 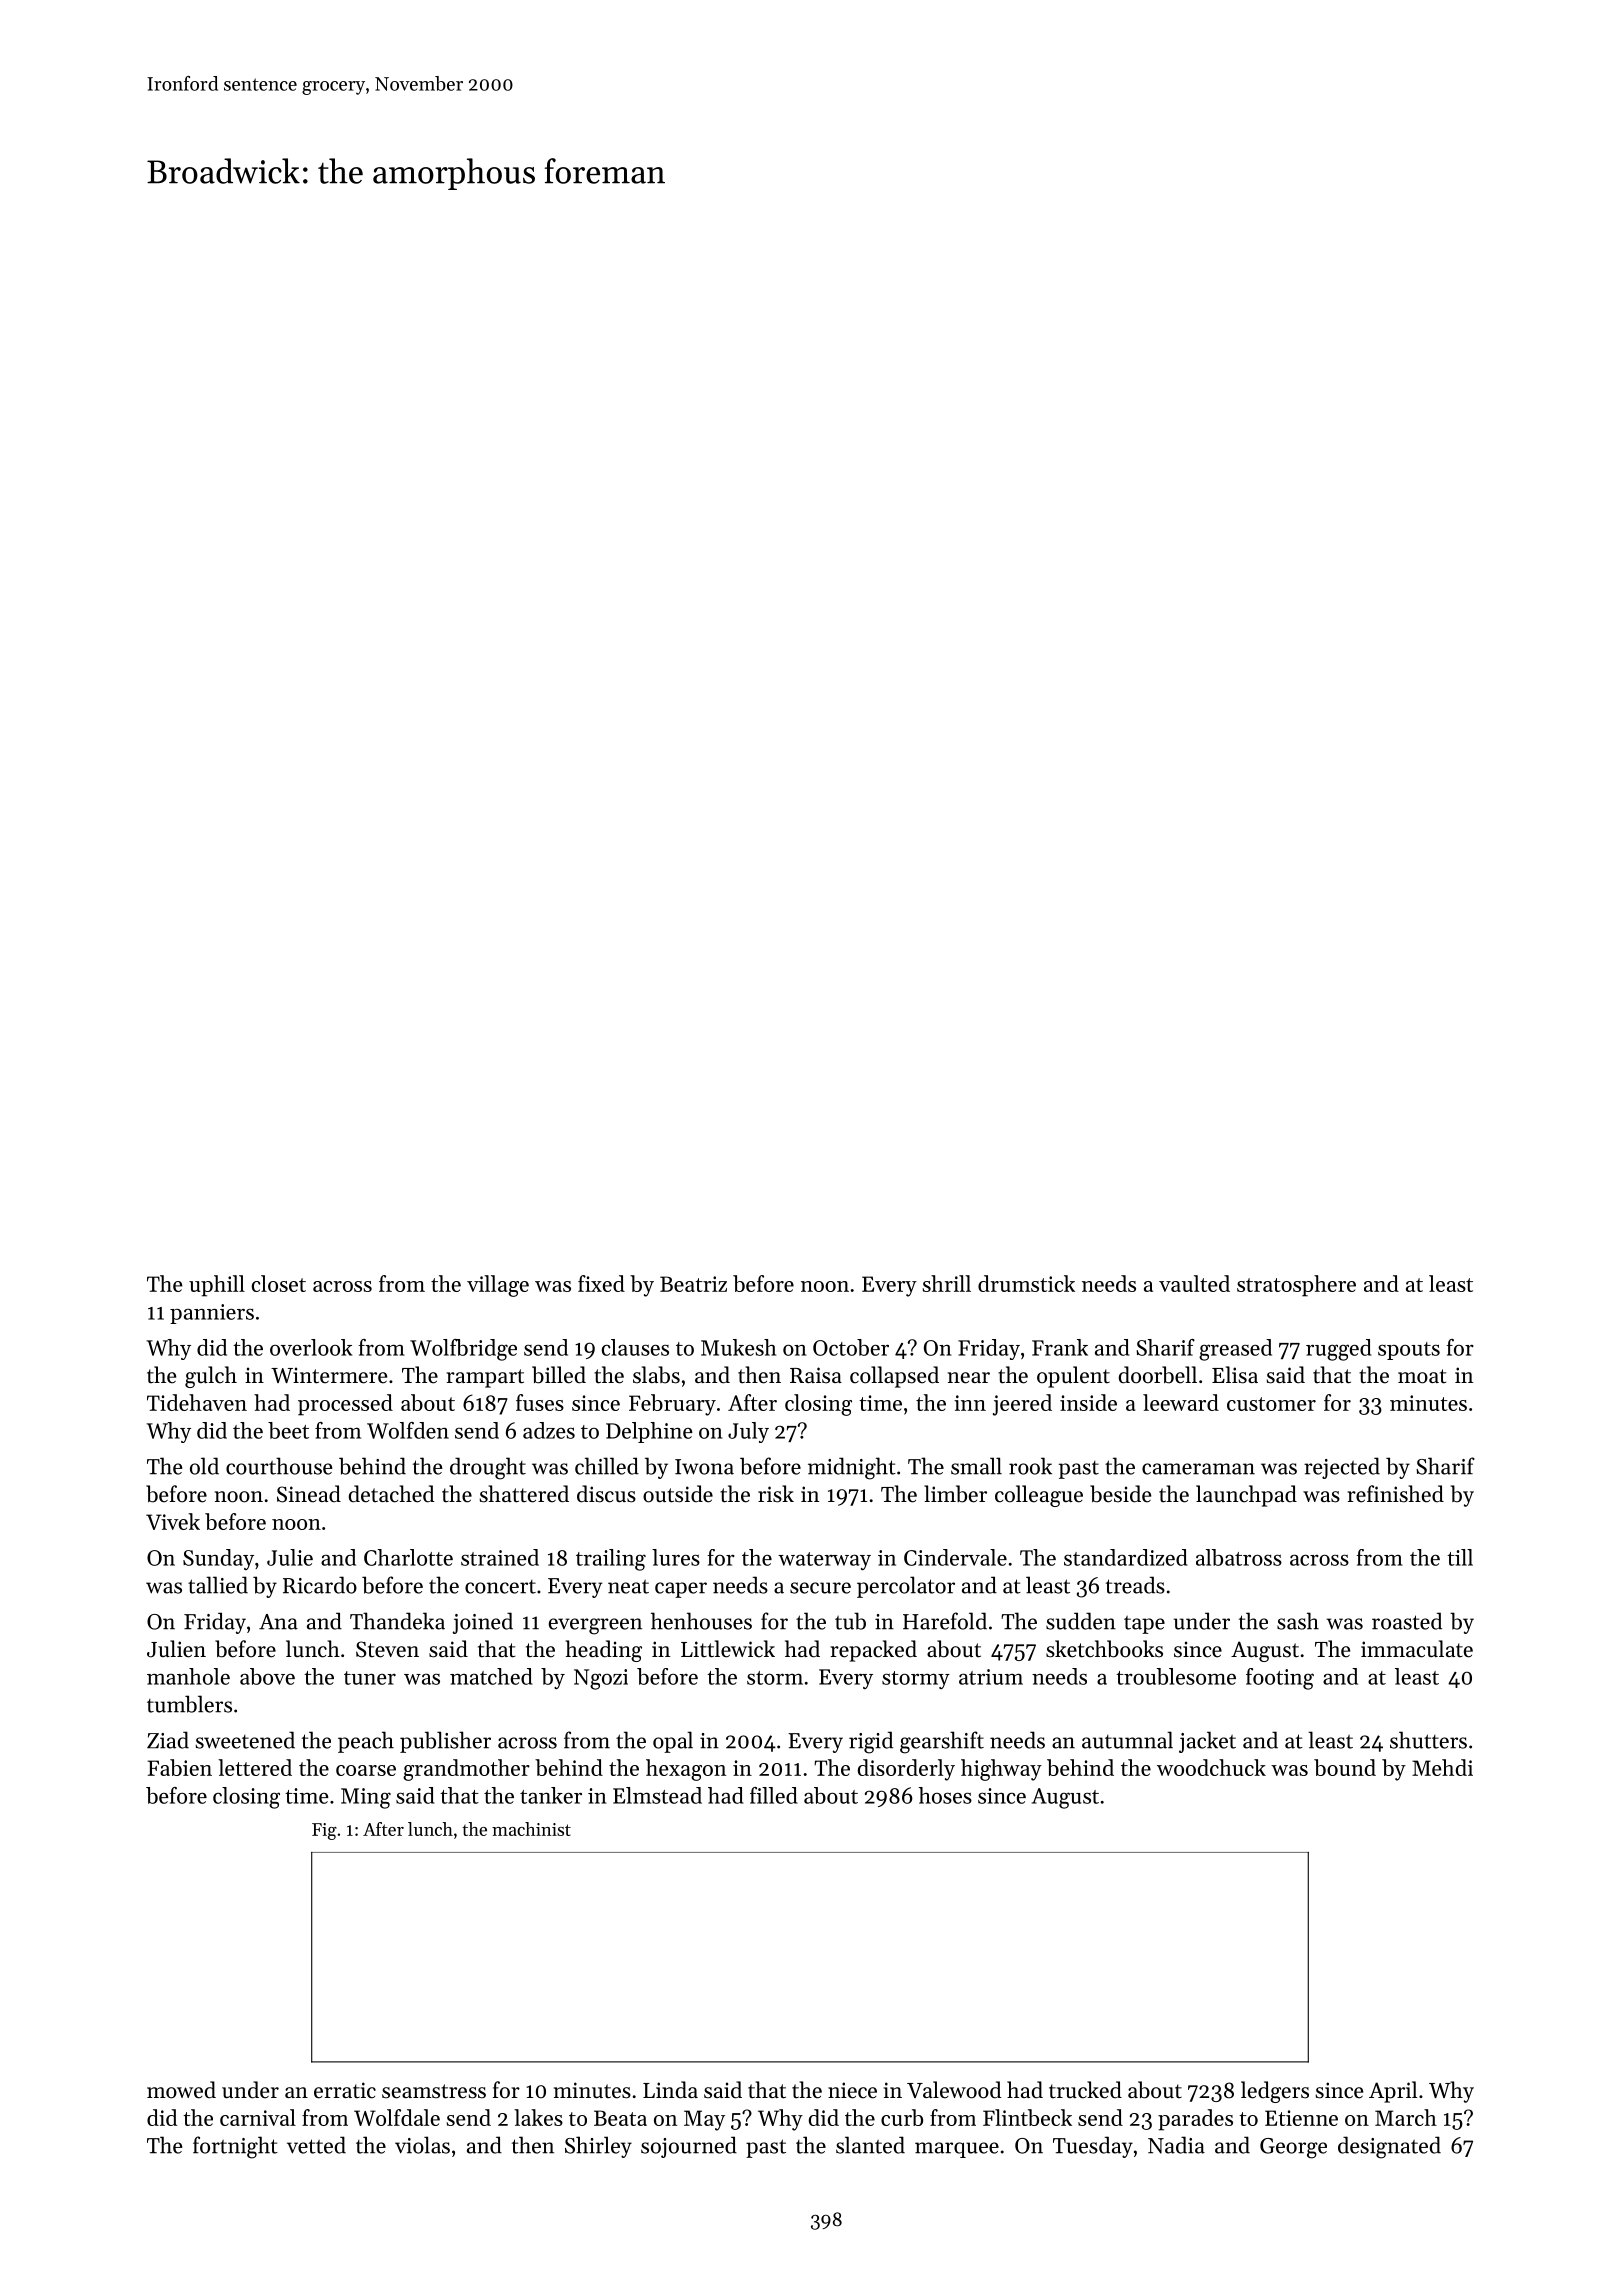 I want to click on customer, so click(x=1271, y=1404).
